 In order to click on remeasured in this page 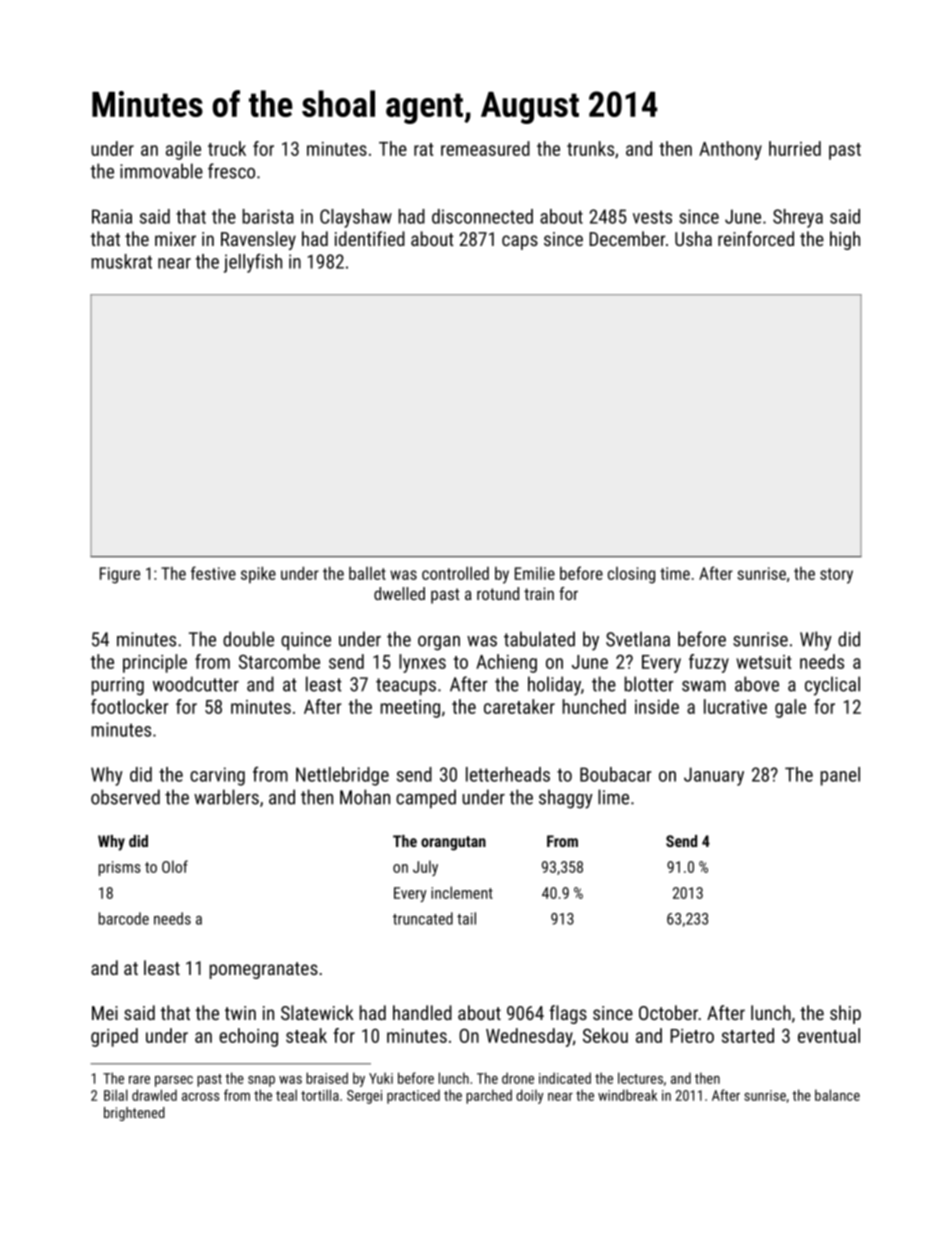, I will do `click(485, 148)`.
